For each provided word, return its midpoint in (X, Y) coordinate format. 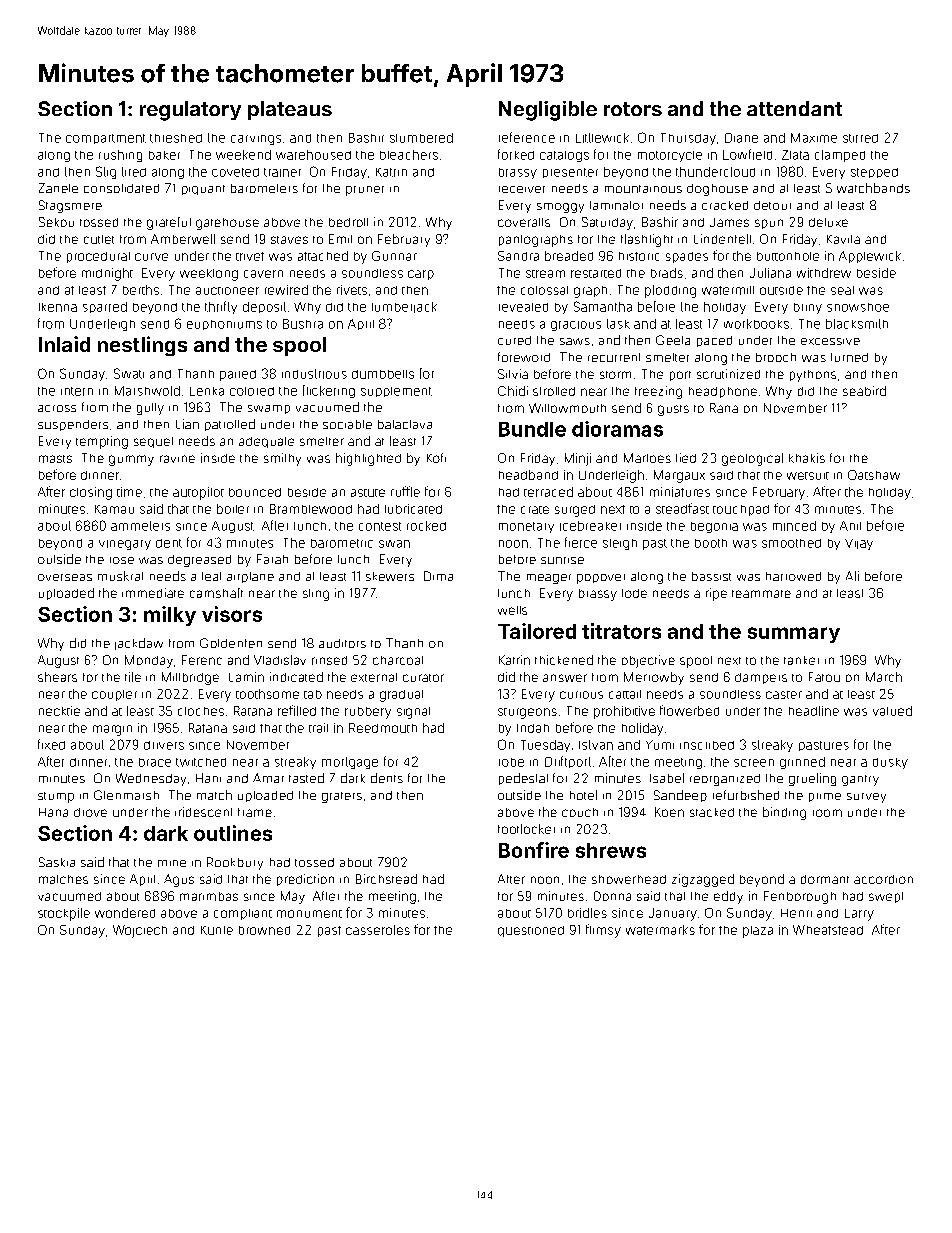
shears (57, 677)
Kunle (217, 930)
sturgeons (527, 713)
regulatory (190, 111)
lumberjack (404, 307)
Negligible (548, 111)
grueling (812, 779)
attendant (794, 108)
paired (238, 375)
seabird (864, 391)
